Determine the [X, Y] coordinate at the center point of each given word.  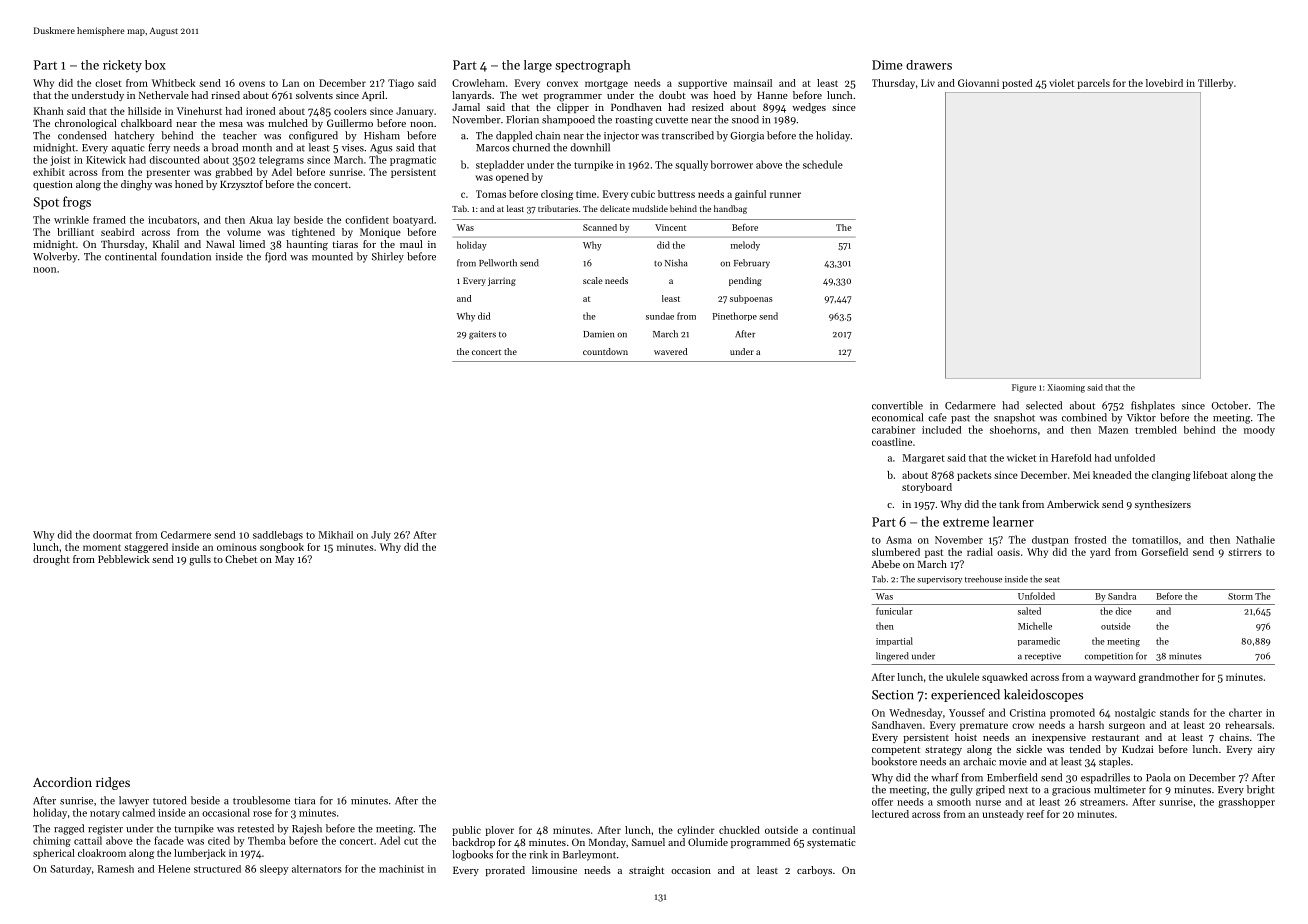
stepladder [500, 165]
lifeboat [1210, 475]
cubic [643, 194]
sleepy [274, 870]
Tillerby [1215, 84]
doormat [112, 535]
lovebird [1164, 83]
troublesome [261, 800]
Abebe [885, 564]
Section [893, 695]
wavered [670, 351]
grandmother [1169, 678]
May [284, 560]
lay [283, 221]
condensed [82, 135]
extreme [966, 522]
